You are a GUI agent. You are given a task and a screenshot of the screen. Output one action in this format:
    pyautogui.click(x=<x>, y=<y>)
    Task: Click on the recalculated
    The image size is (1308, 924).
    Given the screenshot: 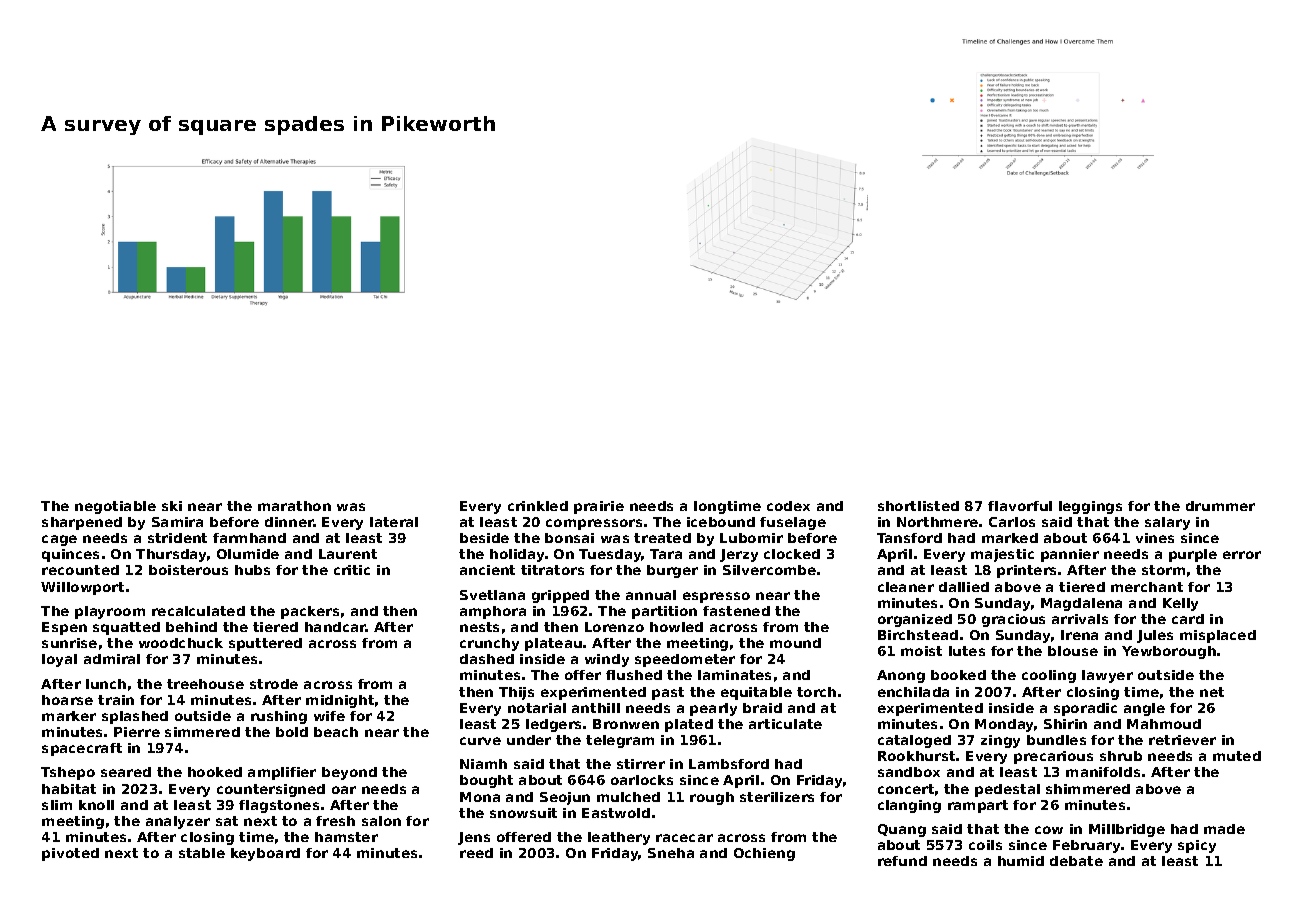 What is the action you would take?
    pyautogui.click(x=198, y=611)
